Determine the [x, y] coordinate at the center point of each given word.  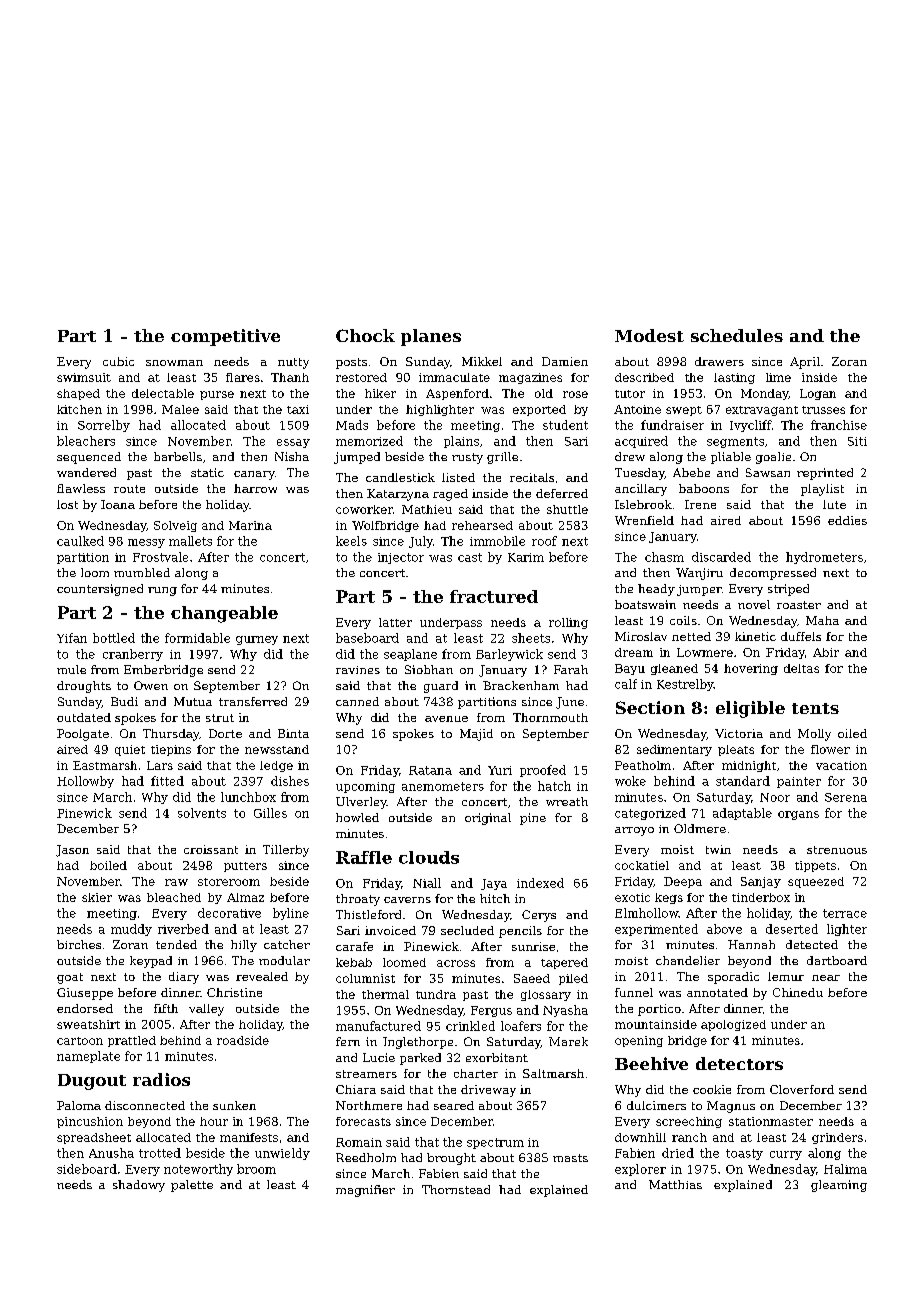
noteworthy [198, 1170]
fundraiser [672, 425]
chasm [664, 557]
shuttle [567, 509]
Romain [359, 1142]
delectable [163, 393]
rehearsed [482, 525]
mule [71, 669]
